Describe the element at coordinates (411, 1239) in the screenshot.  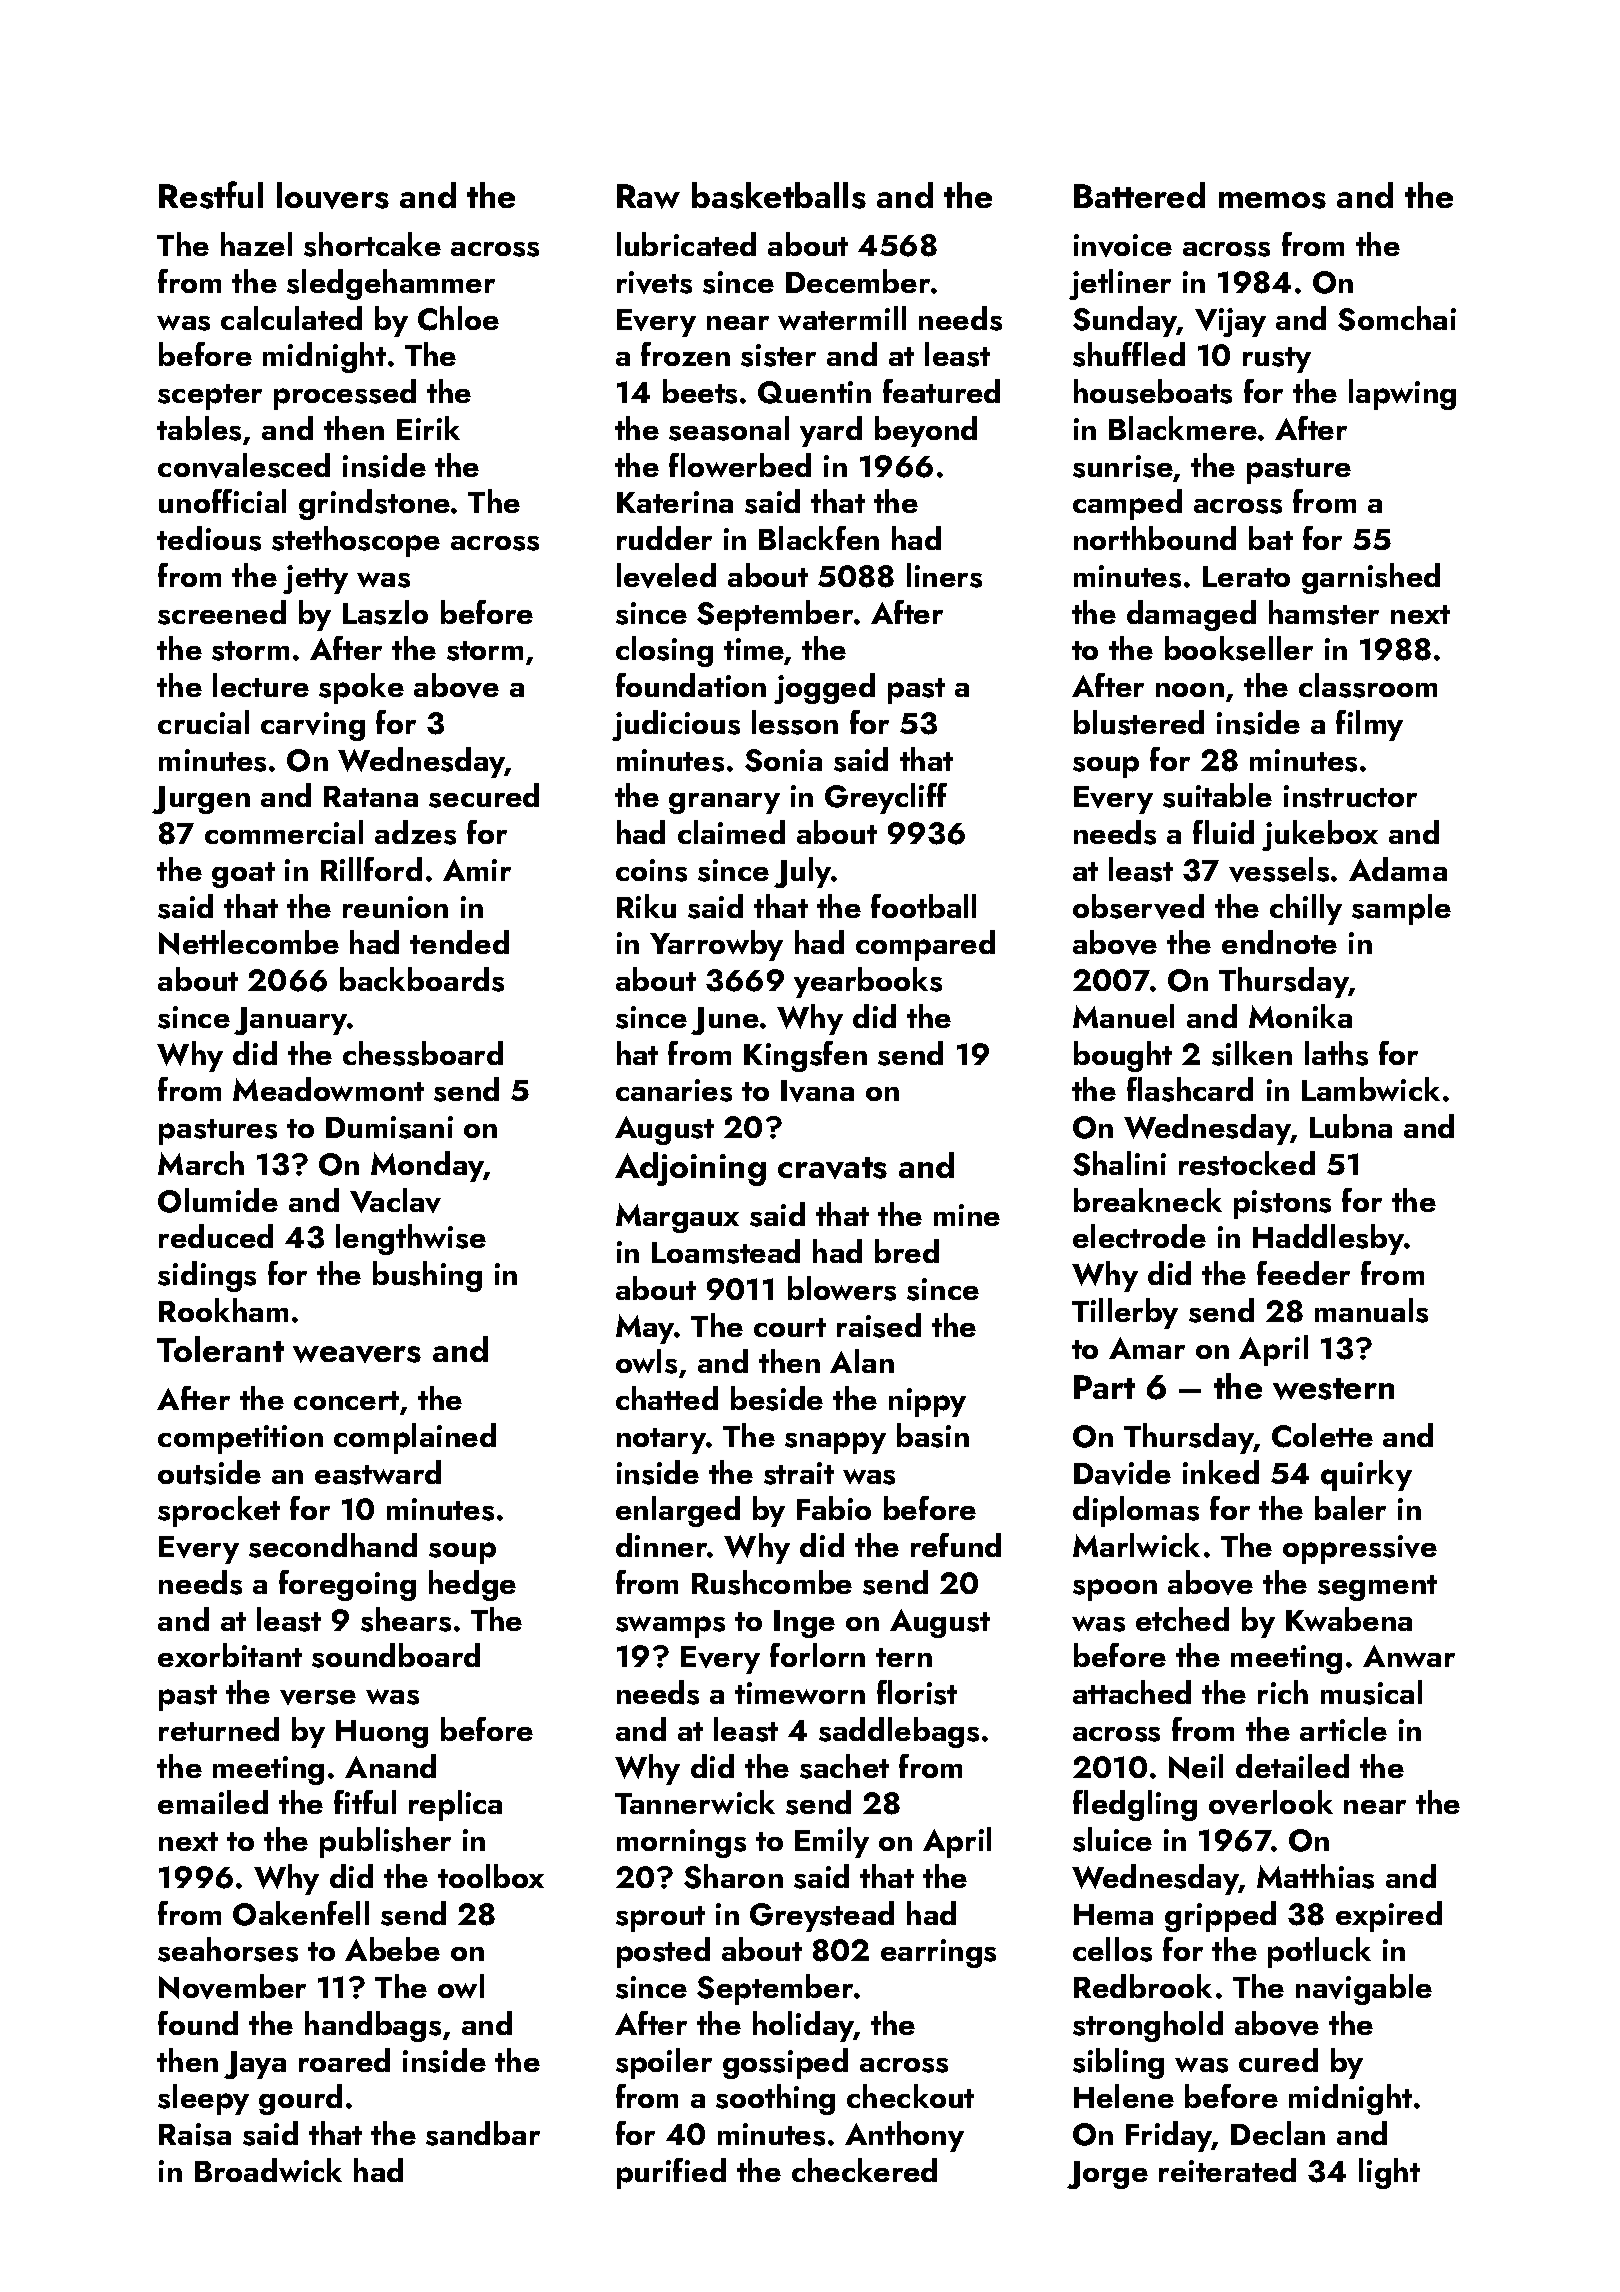
I see `lengthwise` at that location.
